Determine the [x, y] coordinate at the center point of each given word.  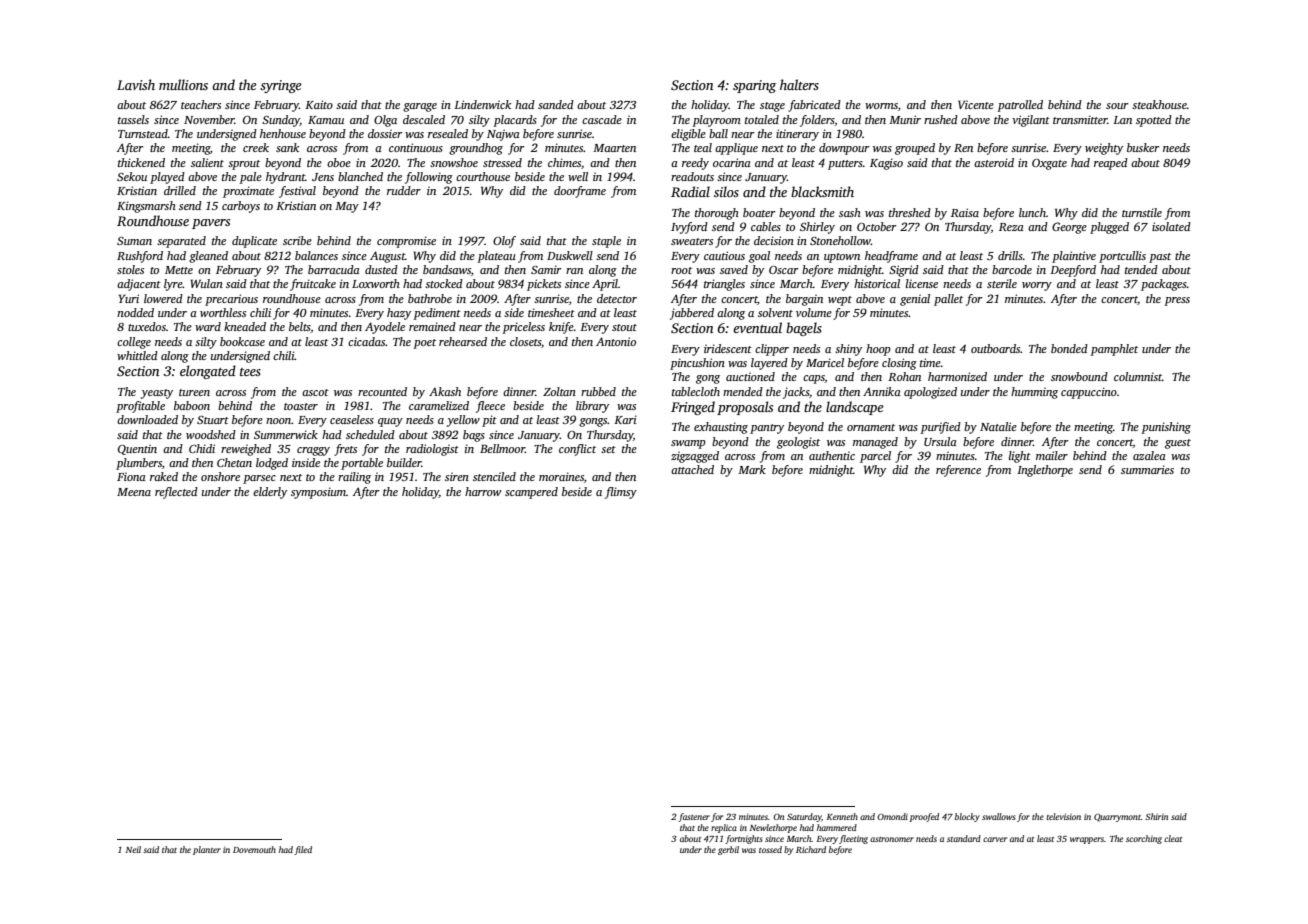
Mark [752, 469]
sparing [754, 86]
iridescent [728, 348]
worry [1037, 286]
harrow [483, 491]
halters [799, 84]
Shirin [1156, 816]
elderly [270, 493]
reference [958, 471]
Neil [133, 849]
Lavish [136, 84]
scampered [531, 493]
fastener [694, 817]
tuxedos [147, 326]
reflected [176, 493]
